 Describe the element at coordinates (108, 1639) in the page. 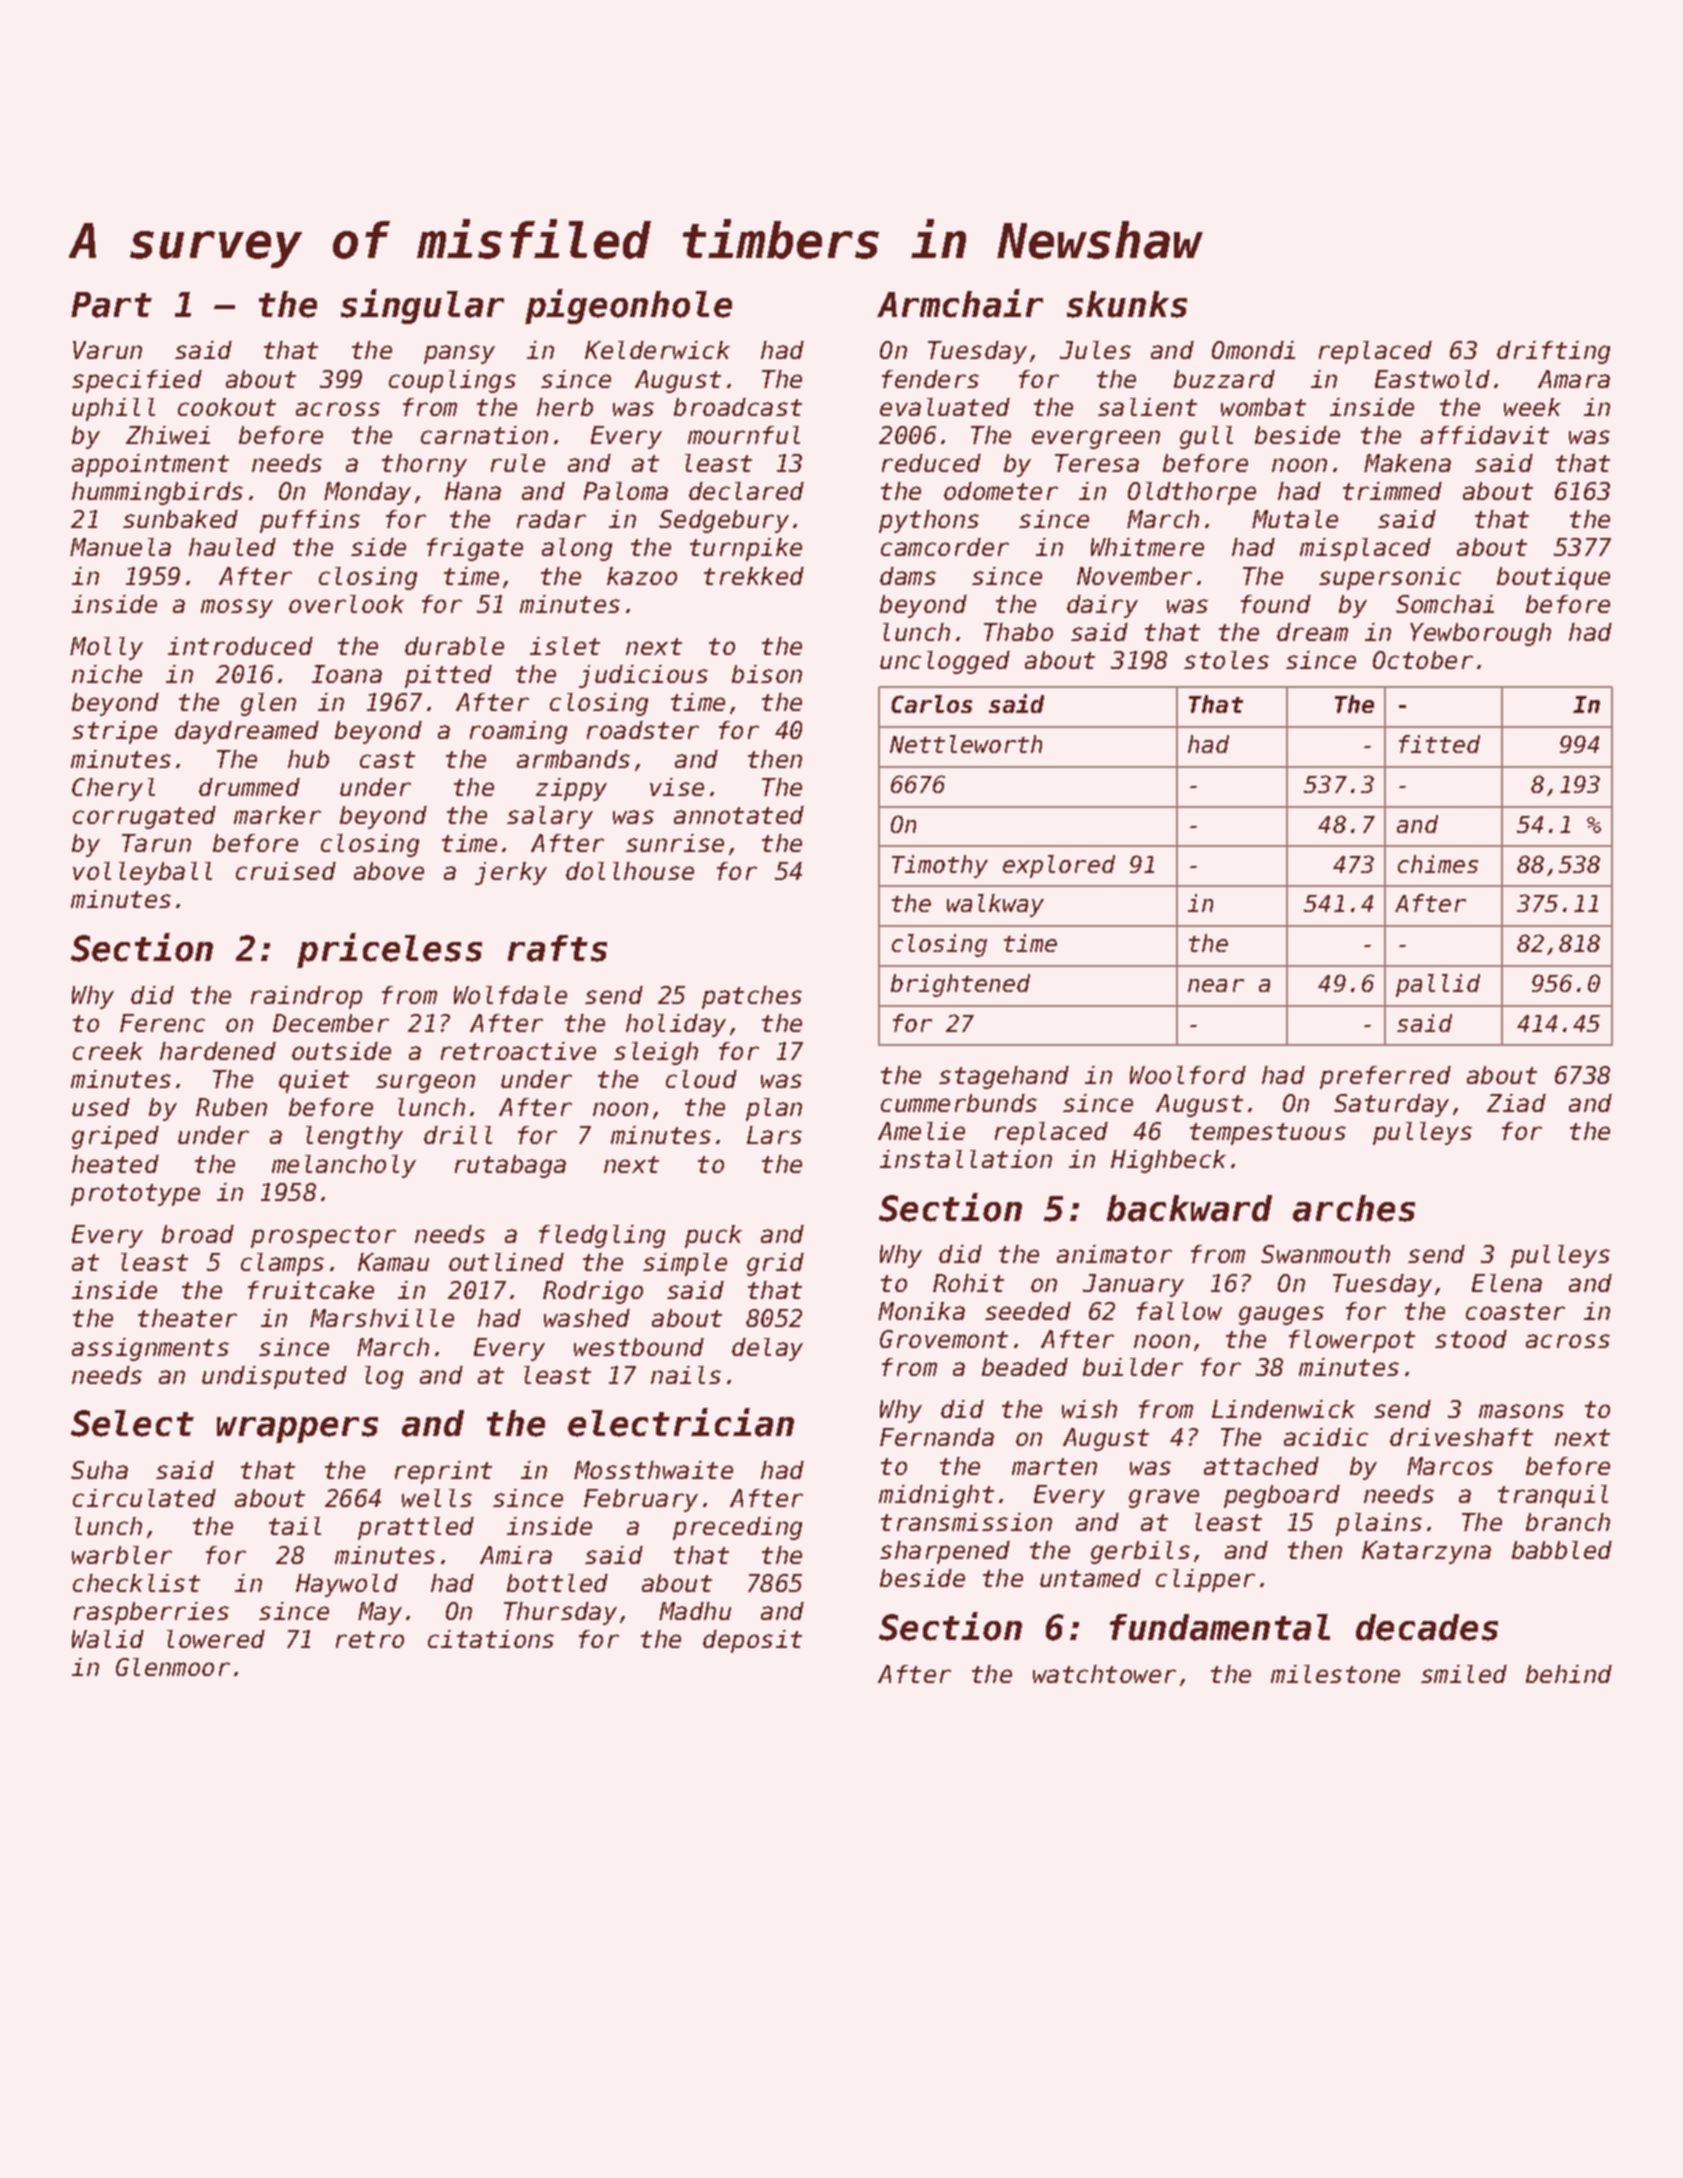

I see `Walid` at that location.
